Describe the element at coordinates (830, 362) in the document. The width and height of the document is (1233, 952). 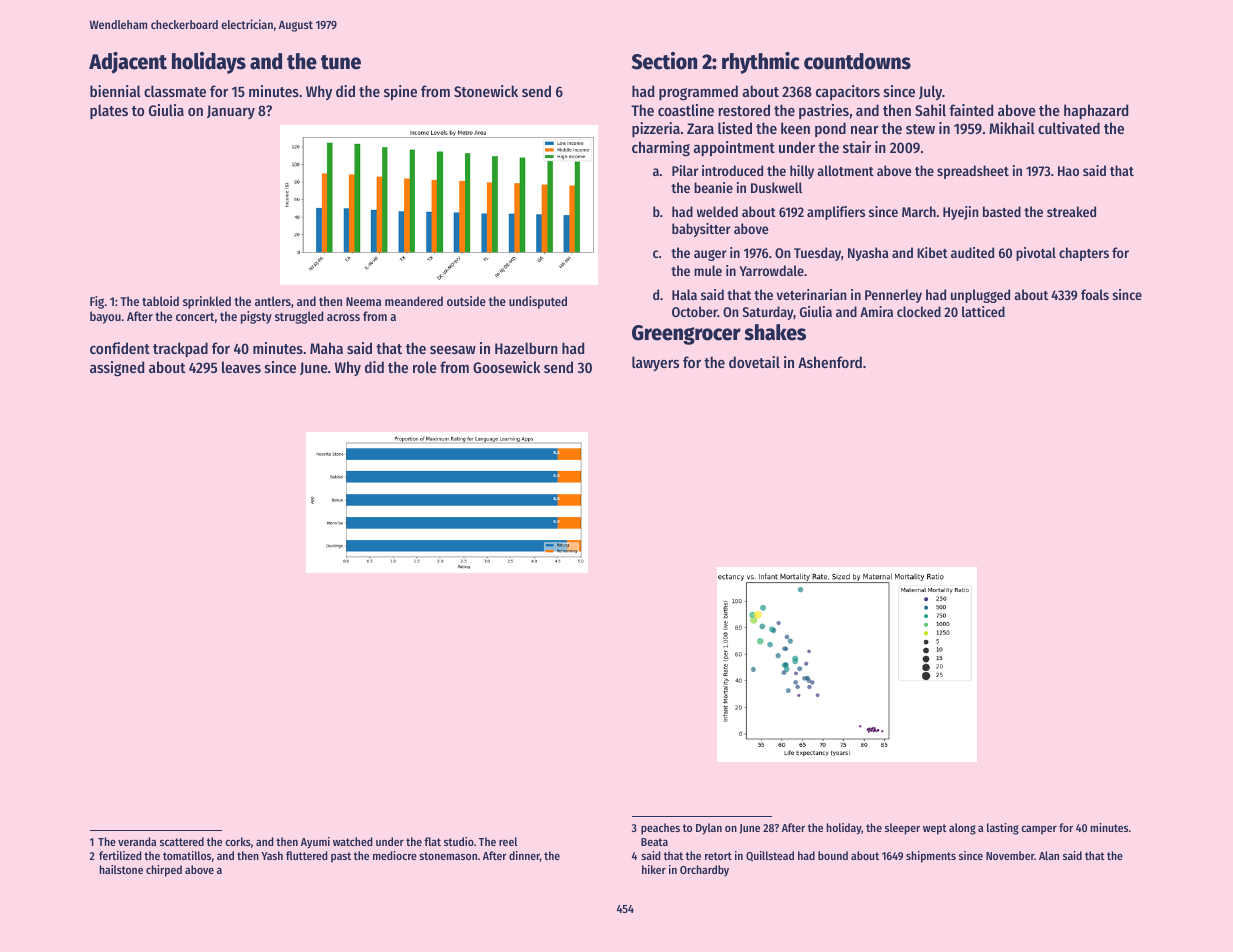
I see `Ashenford` at that location.
